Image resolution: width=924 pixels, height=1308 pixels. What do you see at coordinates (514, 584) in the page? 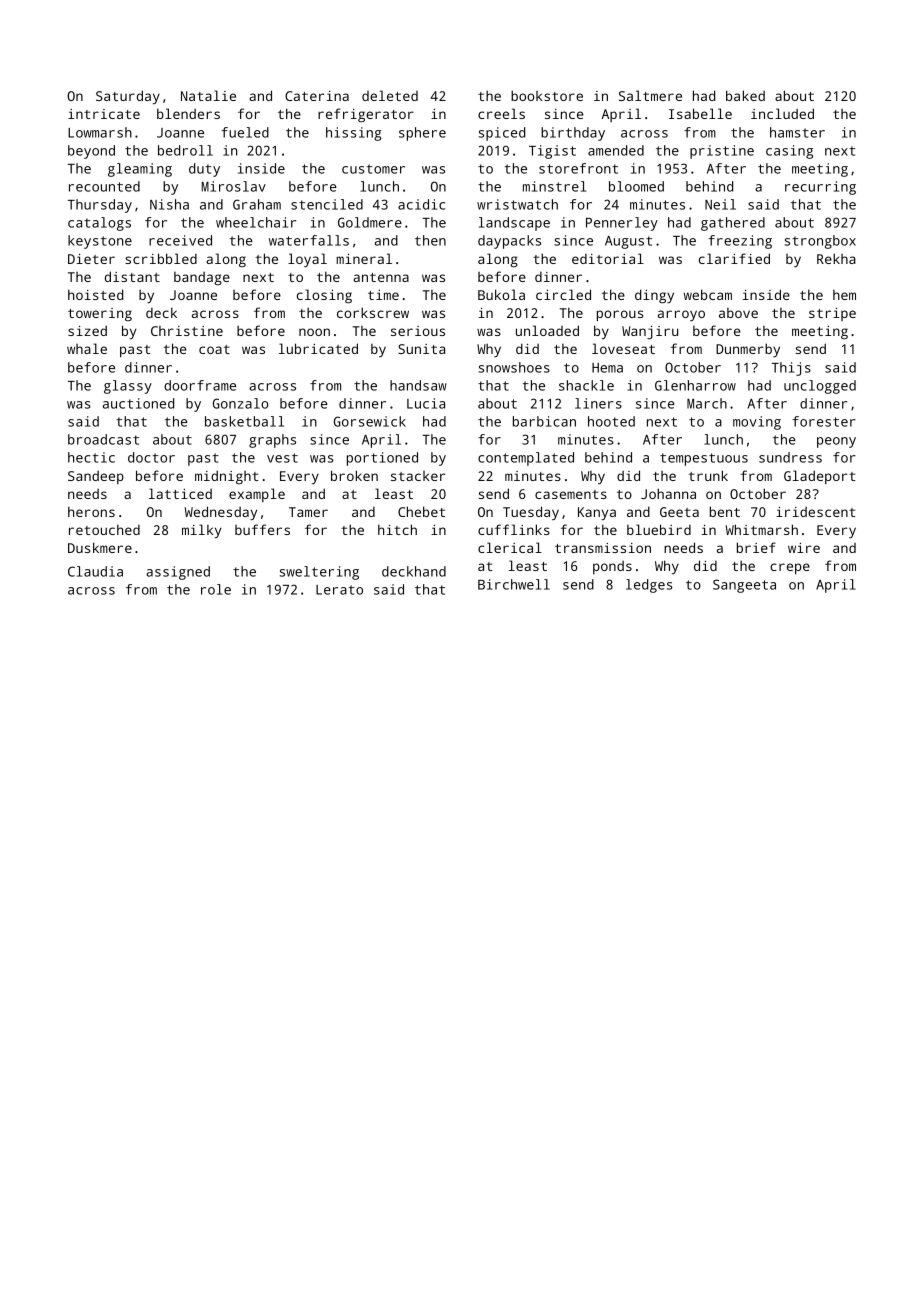
I see `Birchwell` at bounding box center [514, 584].
